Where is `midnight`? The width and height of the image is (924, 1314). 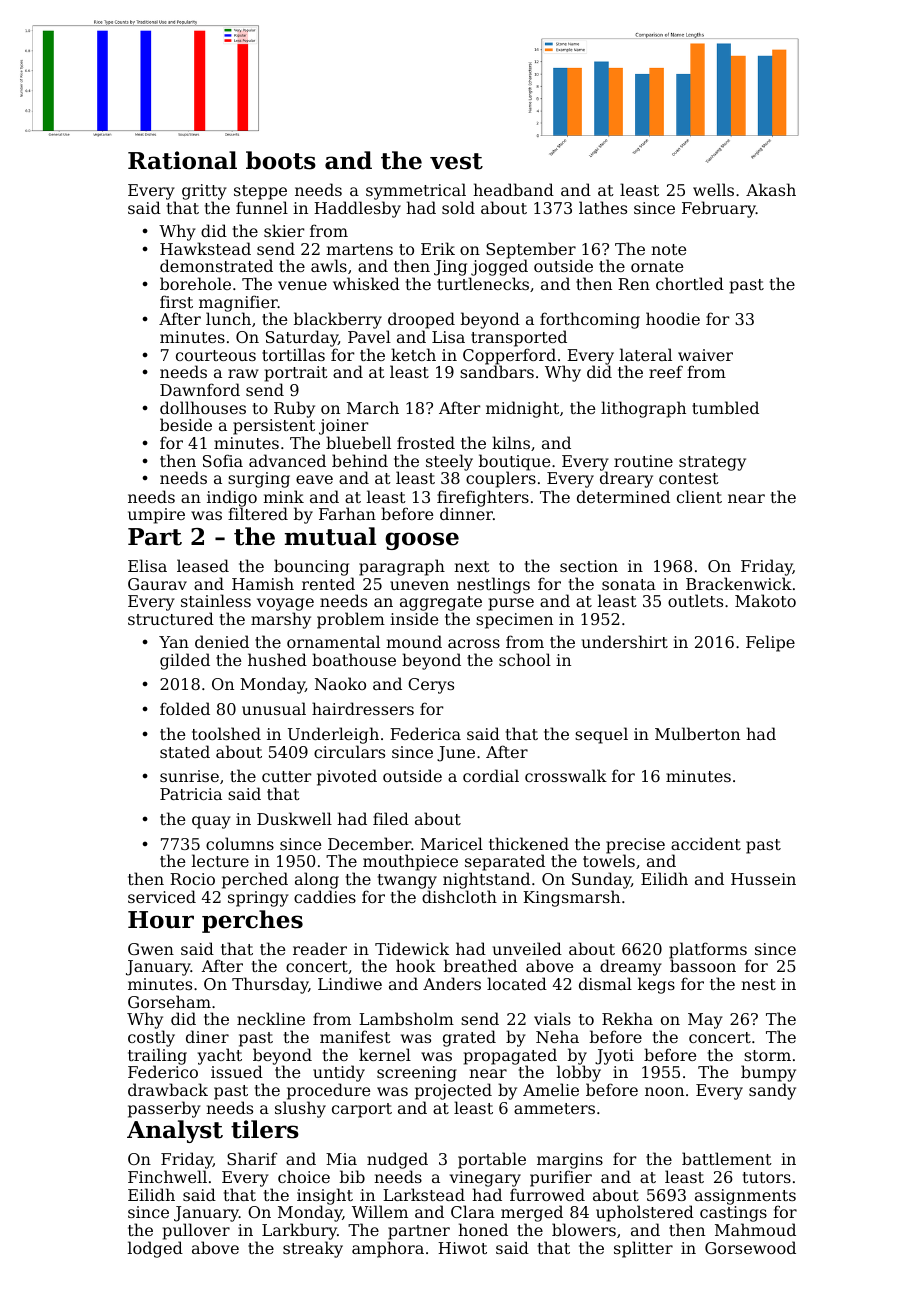 midnight is located at coordinates (522, 409).
